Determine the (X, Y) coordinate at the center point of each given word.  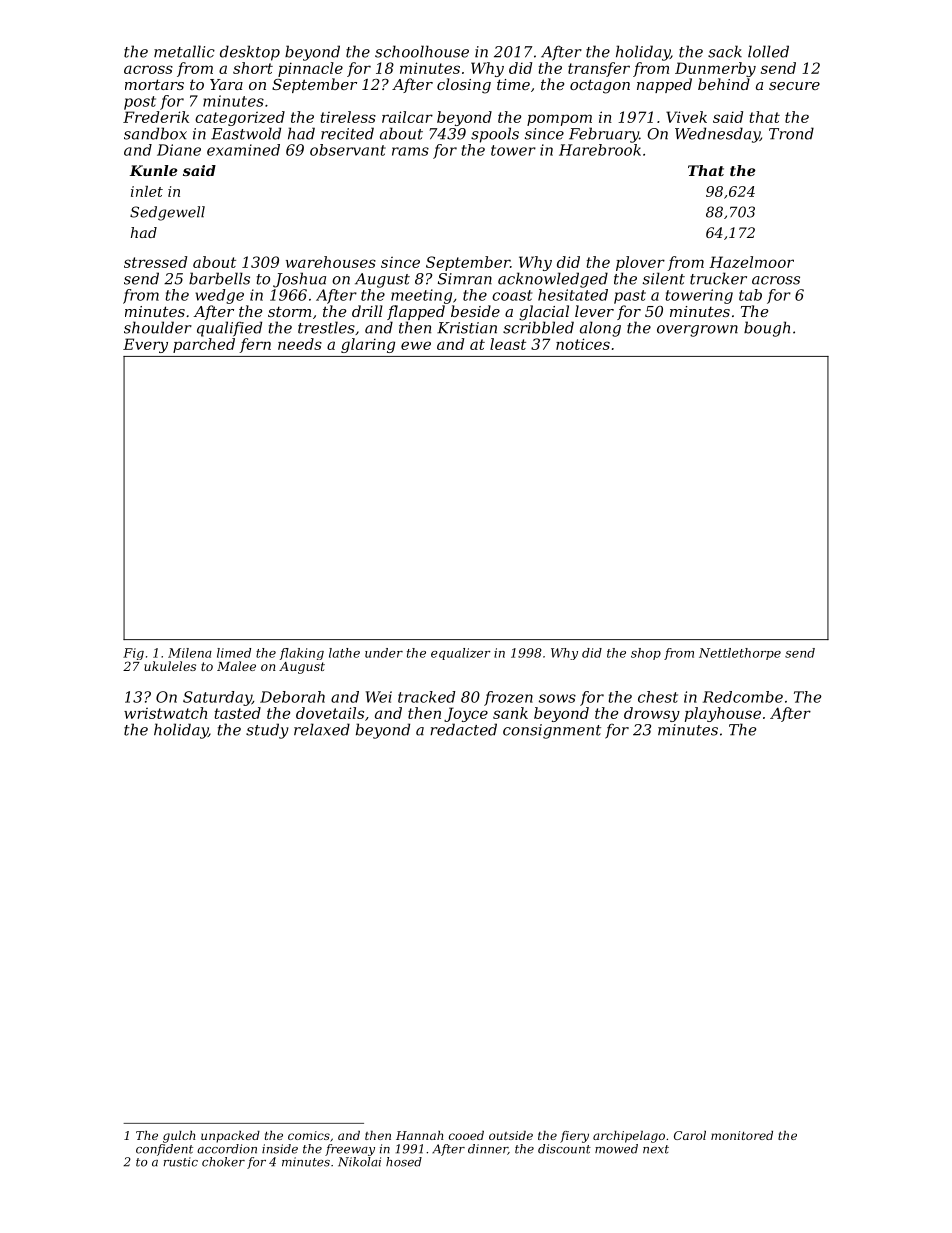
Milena (190, 653)
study (267, 731)
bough (767, 329)
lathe (344, 653)
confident (164, 1150)
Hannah (419, 1135)
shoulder (158, 327)
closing (464, 86)
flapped (416, 312)
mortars (154, 84)
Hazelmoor (751, 262)
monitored (742, 1135)
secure (794, 86)
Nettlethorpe (740, 654)
